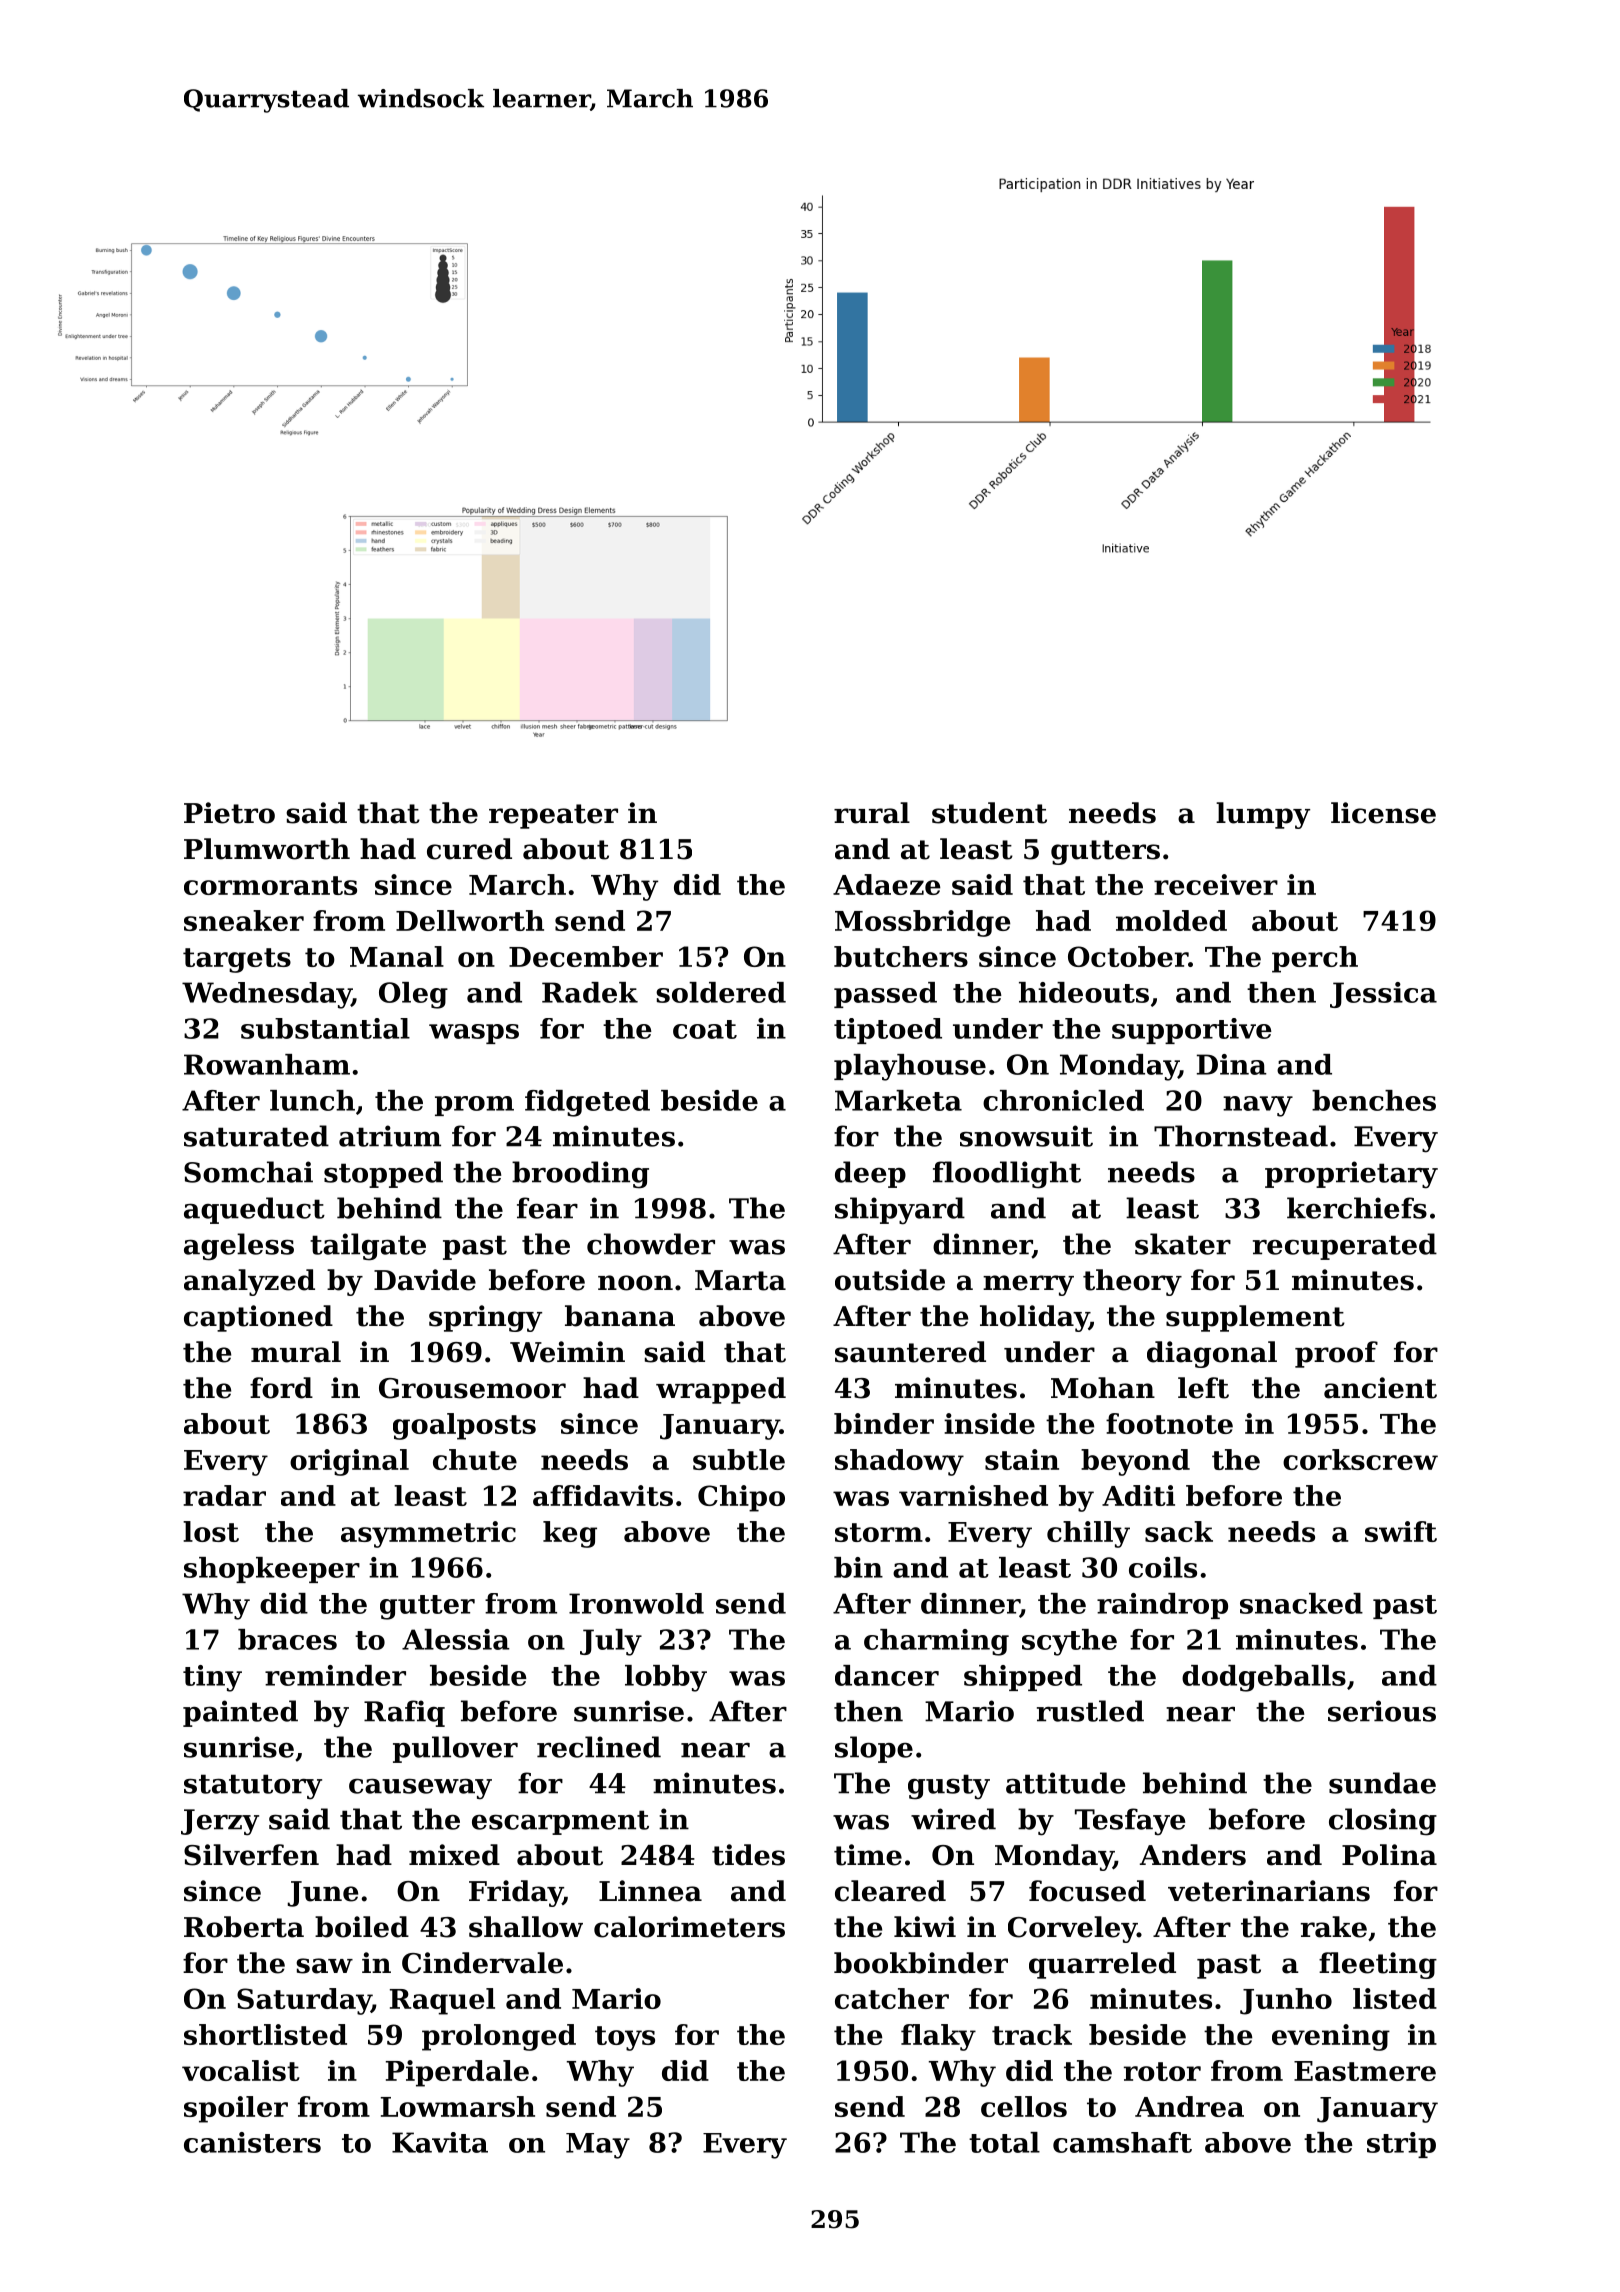  Describe the element at coordinates (267, 1064) in the document. I see `Rowanham` at that location.
